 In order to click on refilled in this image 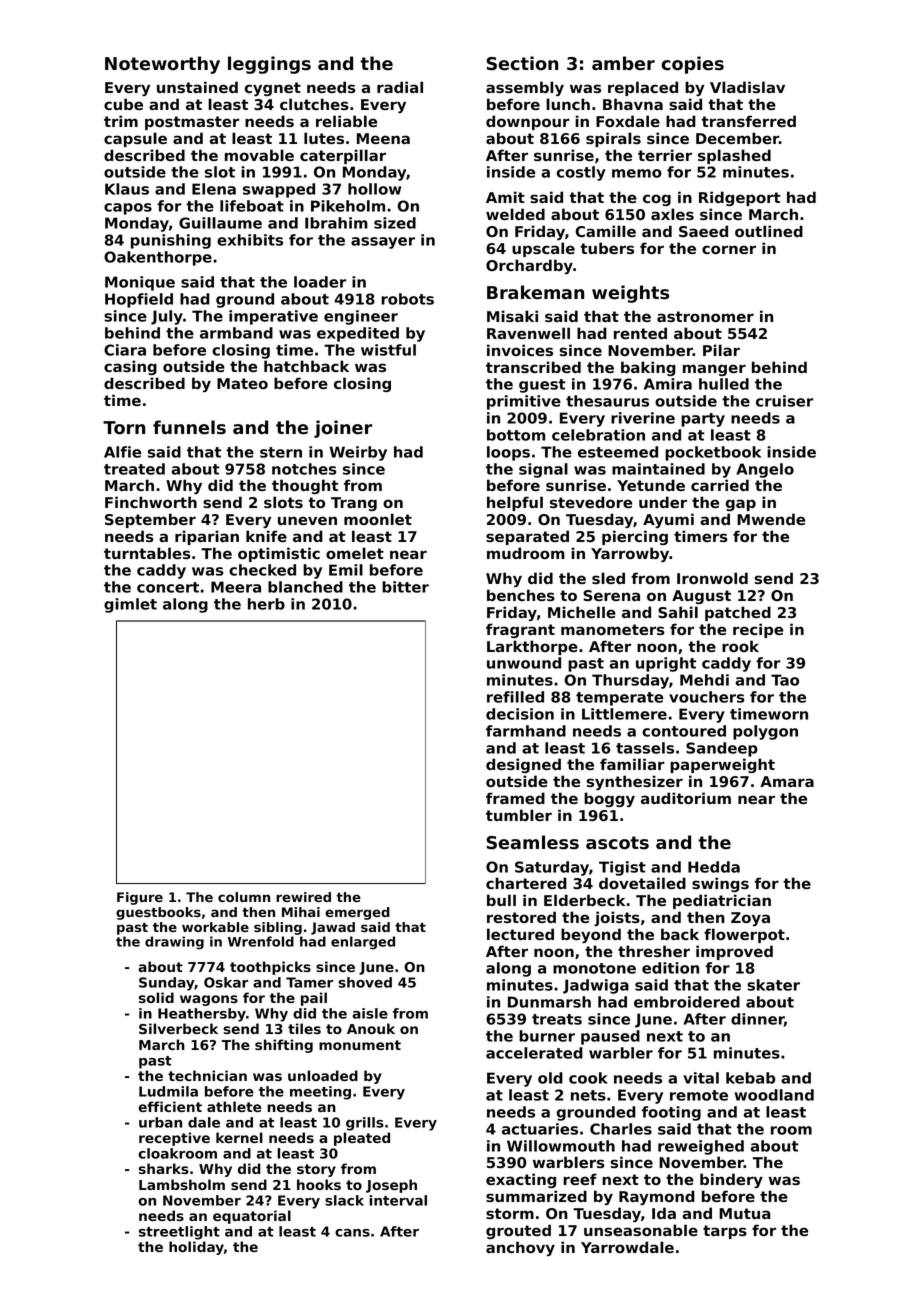, I will do `click(515, 697)`.
